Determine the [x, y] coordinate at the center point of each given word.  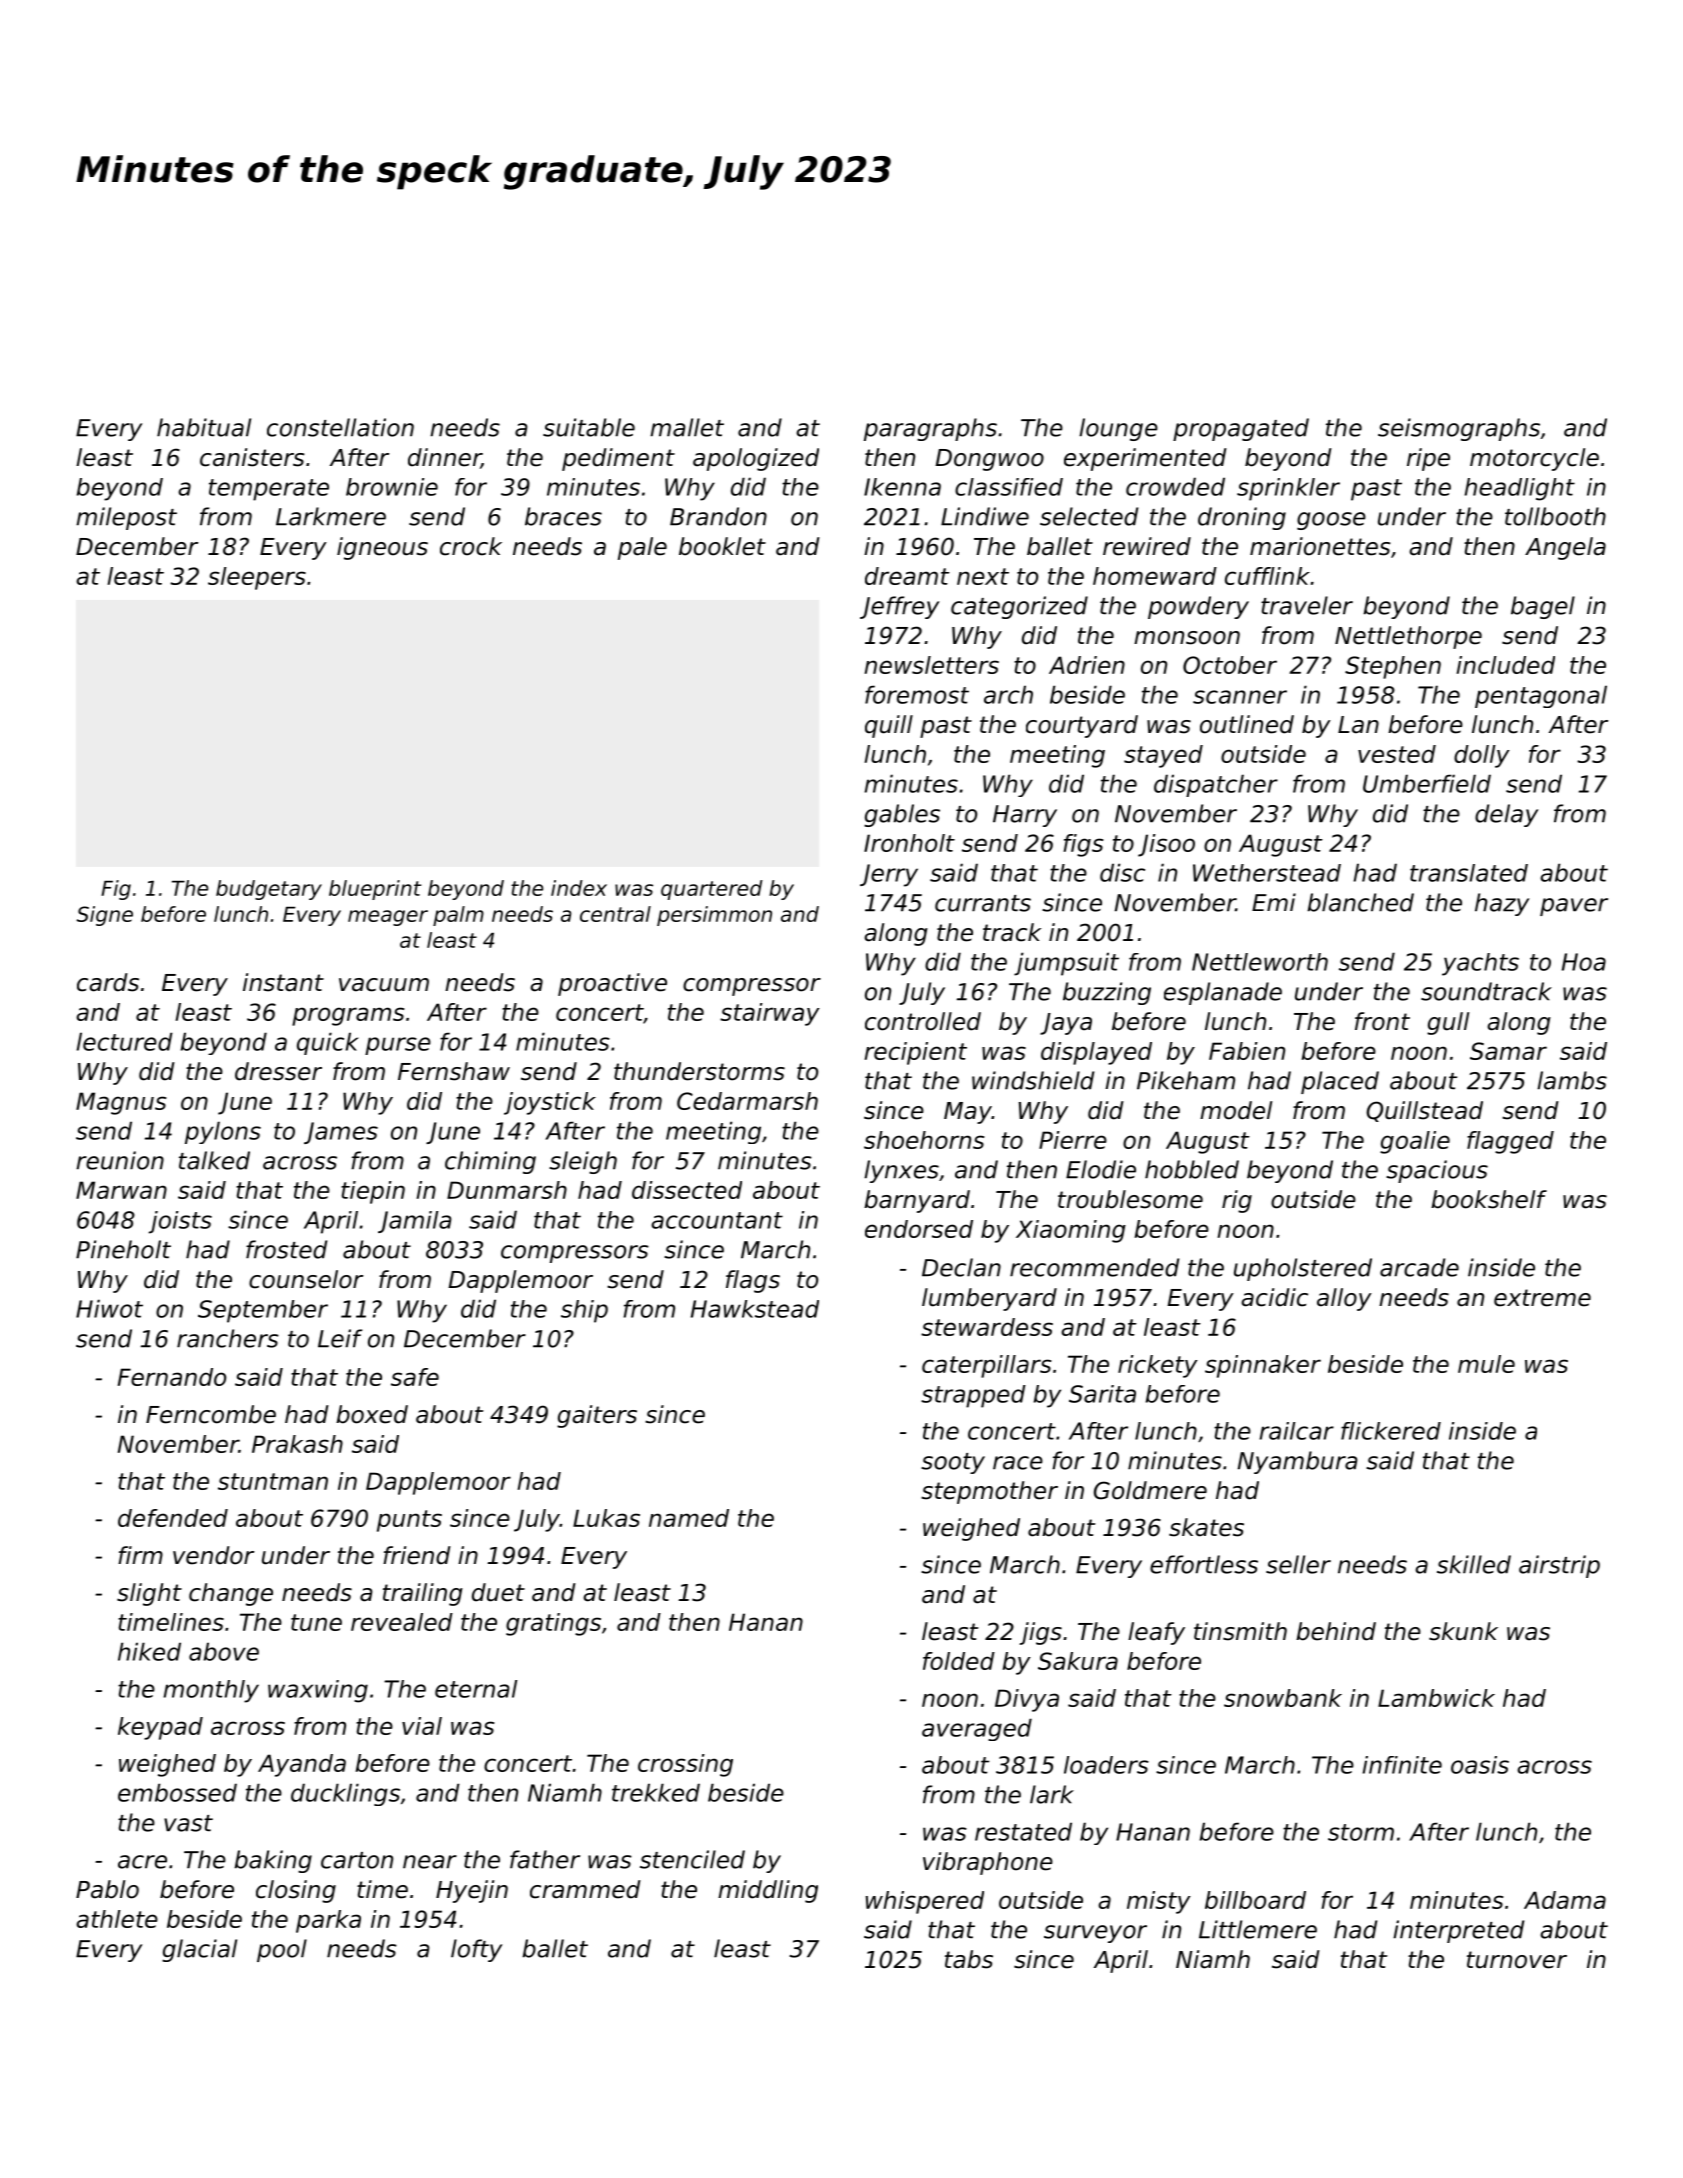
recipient [915, 1053]
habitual [204, 427]
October [1230, 665]
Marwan [121, 1190]
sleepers [257, 578]
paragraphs [930, 429]
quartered [712, 890]
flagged [1510, 1142]
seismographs [1459, 429]
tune [316, 1622]
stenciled [692, 1859]
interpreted [1458, 1931]
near [430, 1862]
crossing [685, 1765]
